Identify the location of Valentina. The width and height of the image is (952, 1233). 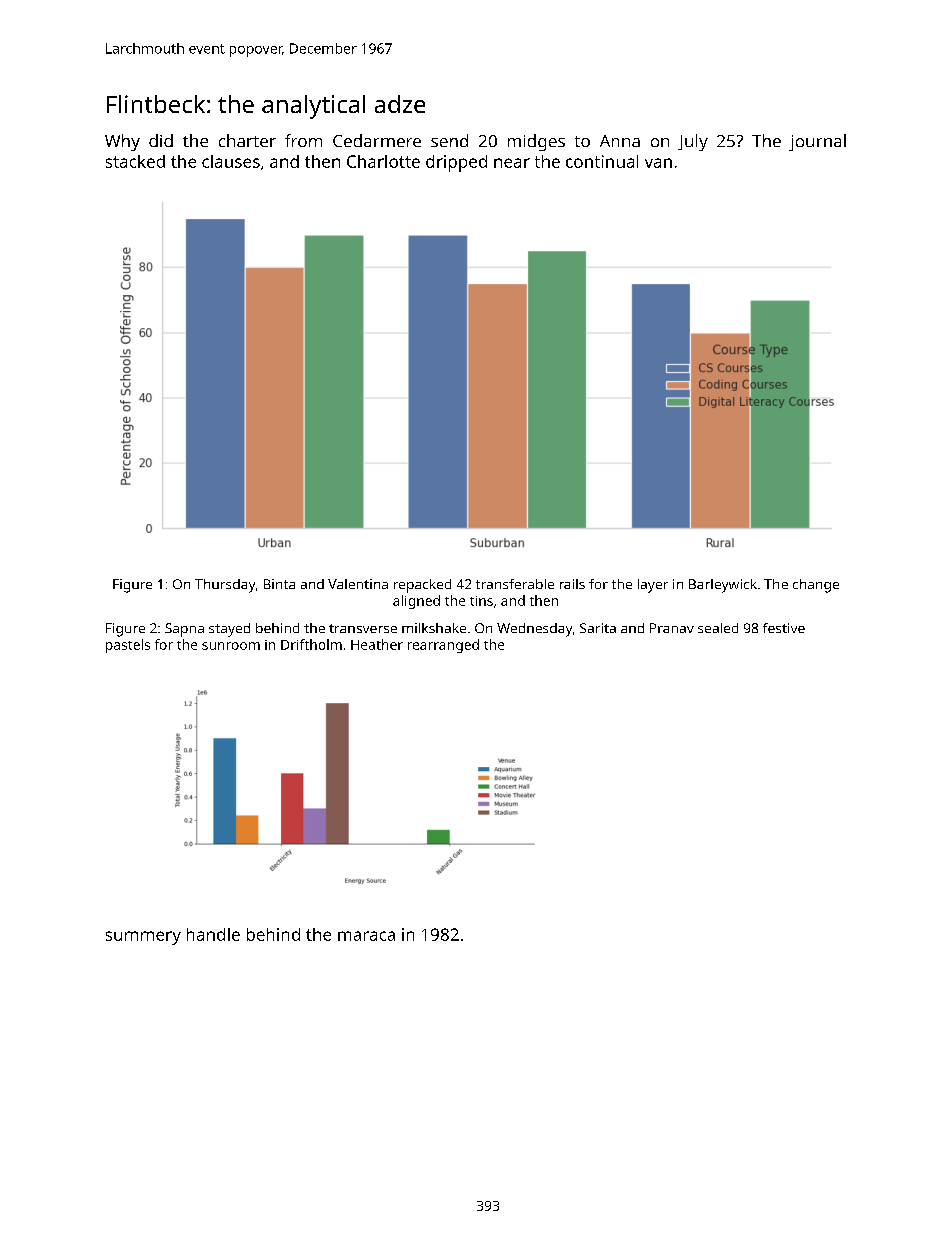
(358, 584).
